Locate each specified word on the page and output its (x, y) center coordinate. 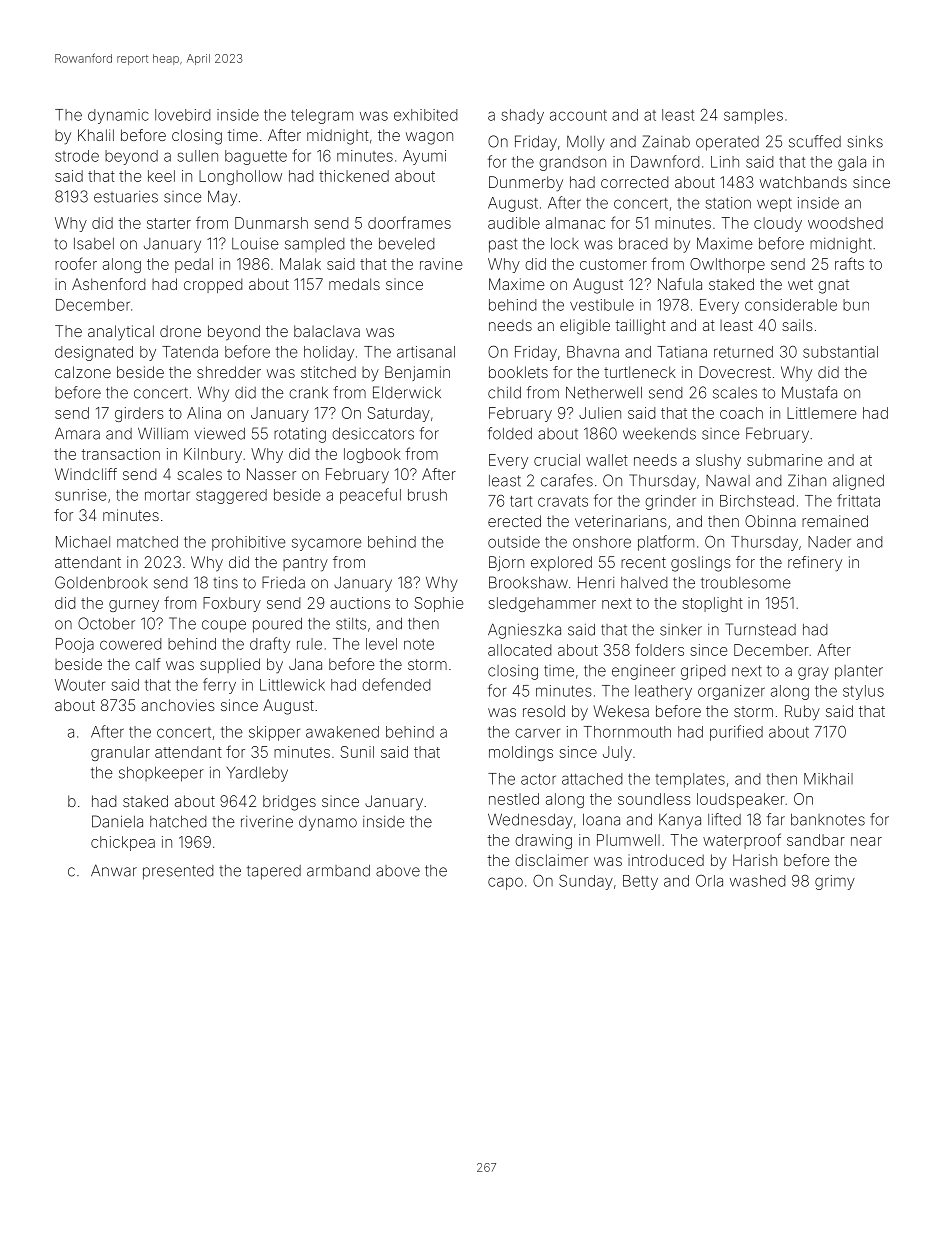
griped (703, 672)
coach (741, 413)
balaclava (327, 331)
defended (396, 684)
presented (178, 872)
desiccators (373, 433)
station (728, 203)
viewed (220, 433)
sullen (197, 156)
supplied (230, 665)
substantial (840, 352)
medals (354, 284)
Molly (585, 143)
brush (427, 495)
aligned (858, 482)
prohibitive (249, 543)
